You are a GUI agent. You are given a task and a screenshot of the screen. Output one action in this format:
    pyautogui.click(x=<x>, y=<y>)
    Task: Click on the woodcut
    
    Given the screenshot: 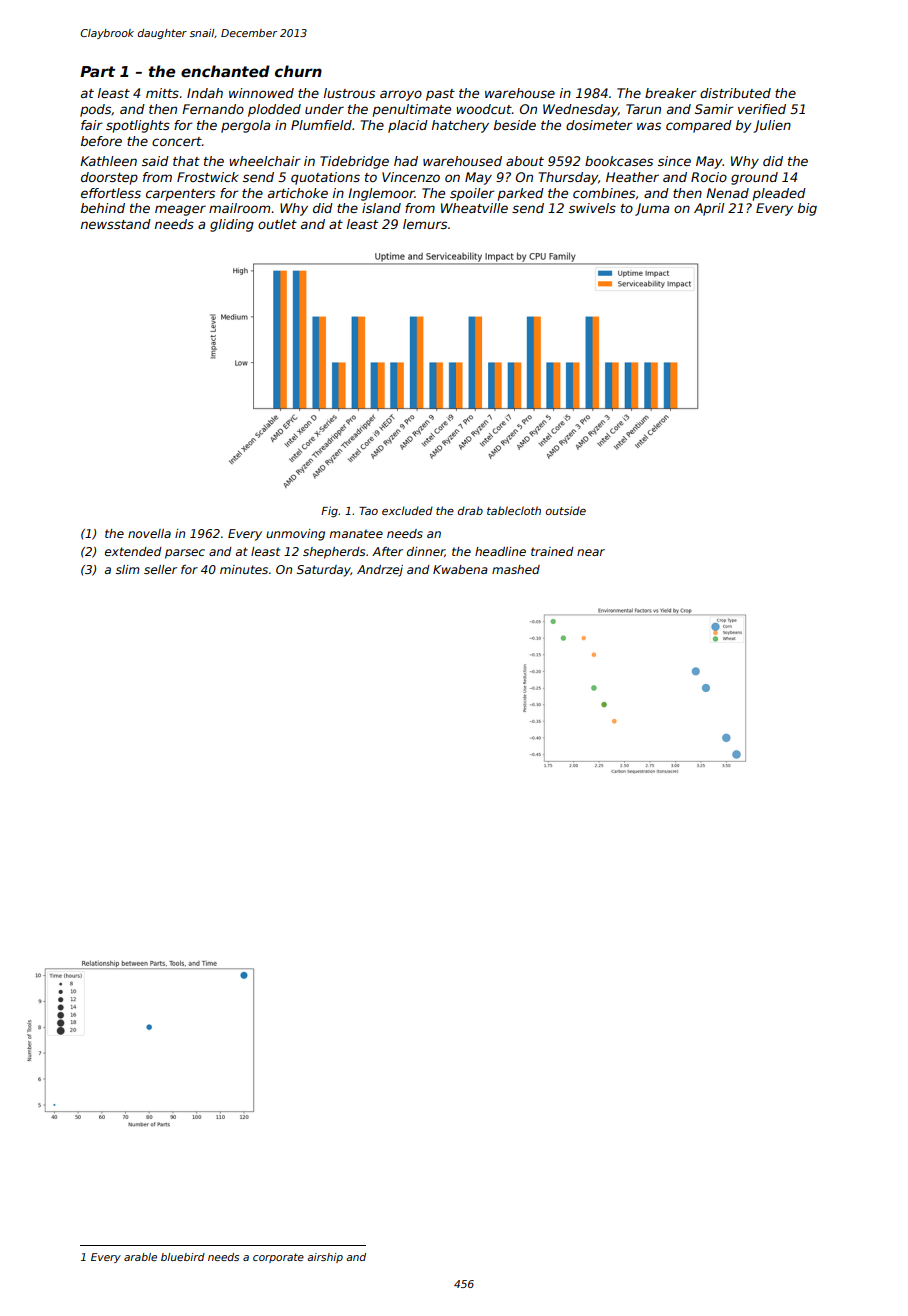 What is the action you would take?
    pyautogui.click(x=484, y=109)
